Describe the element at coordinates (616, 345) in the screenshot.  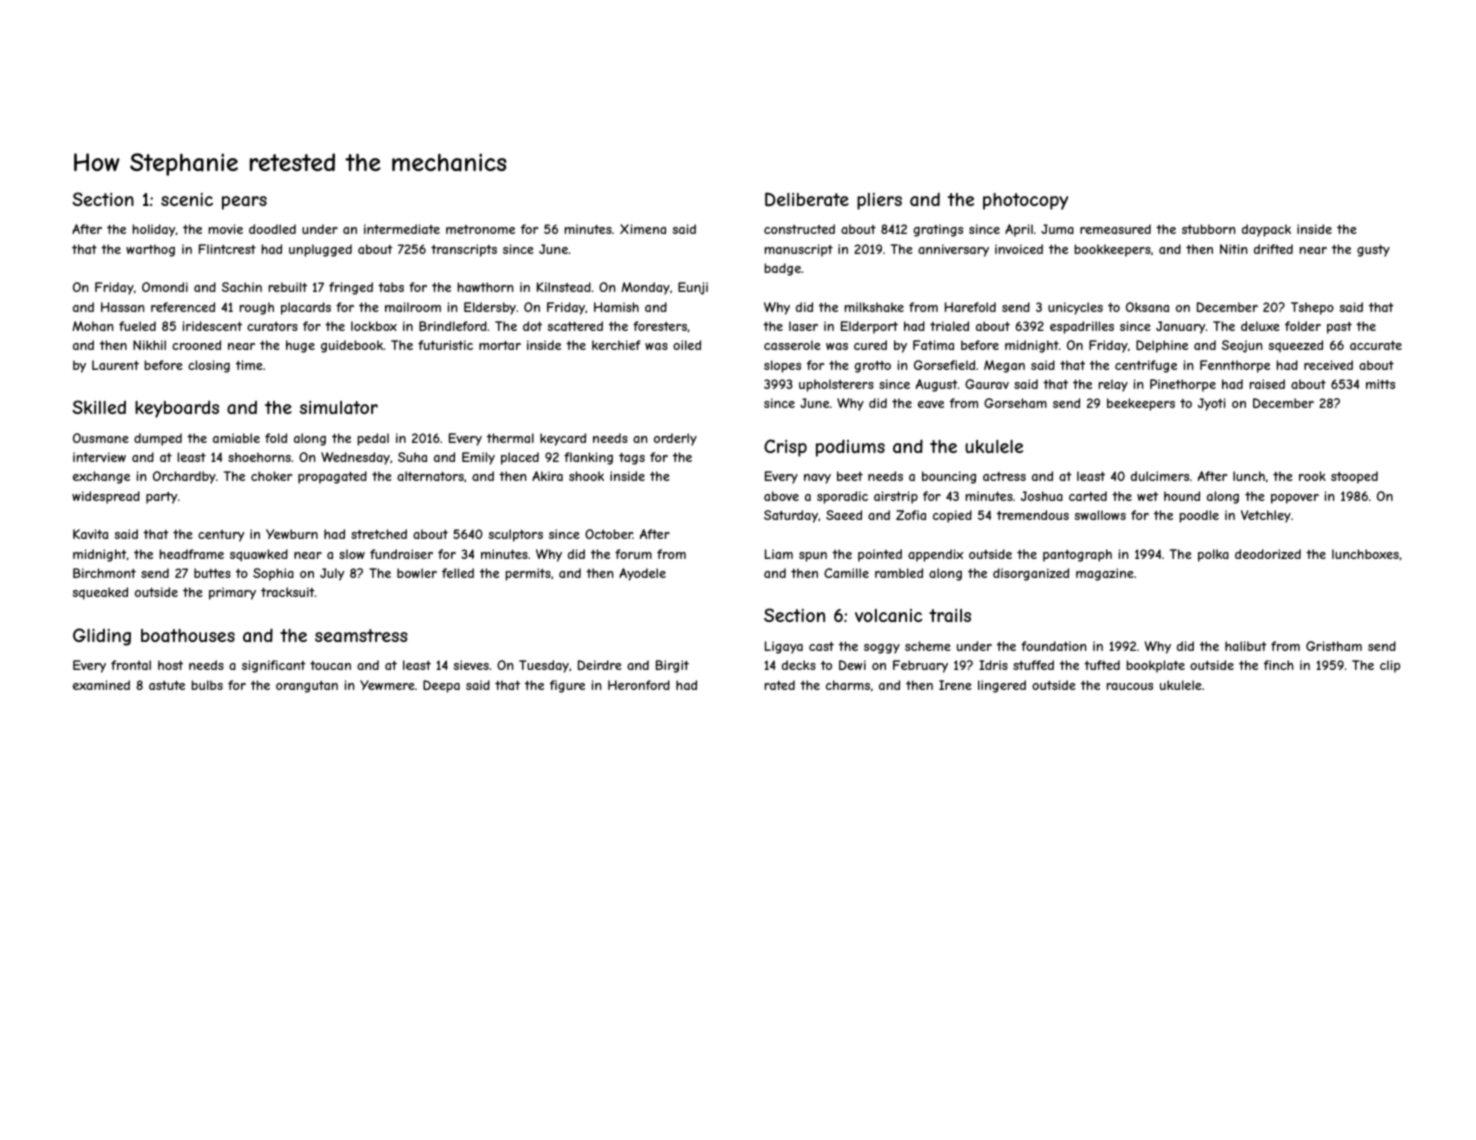
I see `kerchief` at that location.
